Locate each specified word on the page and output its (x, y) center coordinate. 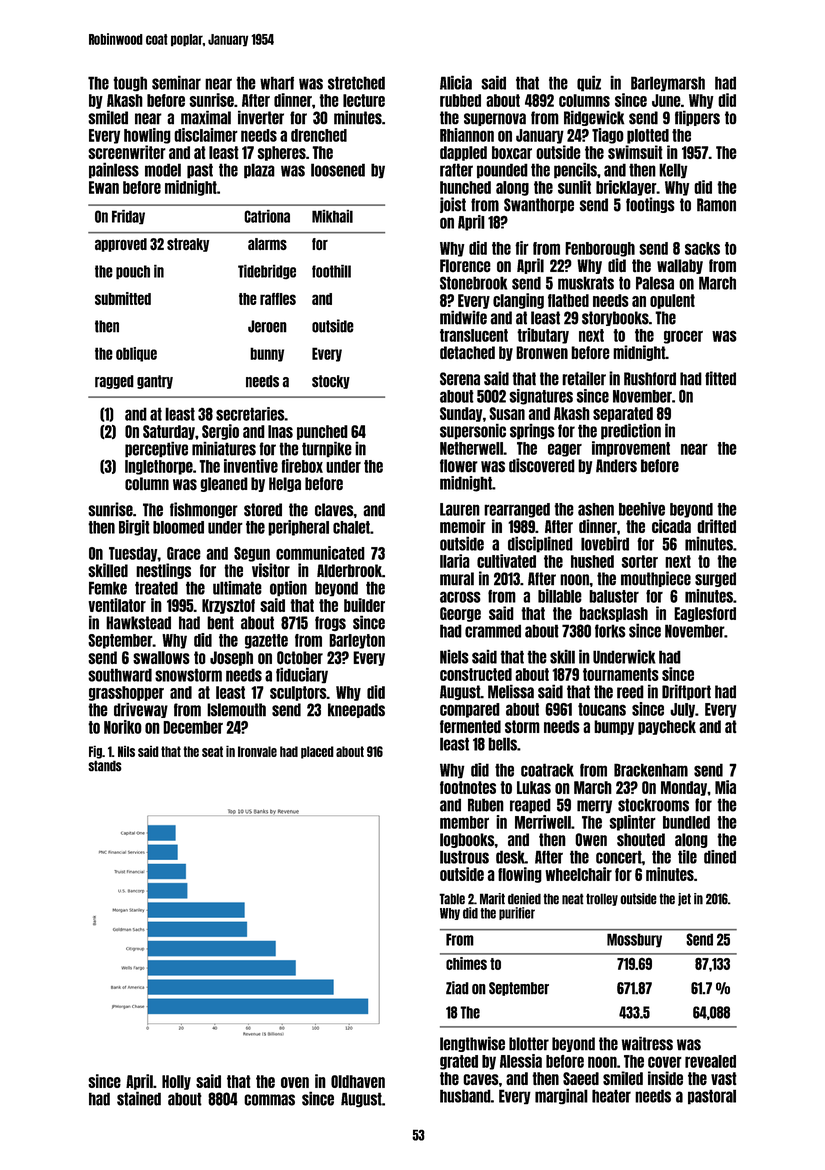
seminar (176, 82)
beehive (642, 509)
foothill (331, 271)
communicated (320, 553)
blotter (529, 1044)
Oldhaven (358, 1081)
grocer (683, 337)
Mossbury (634, 940)
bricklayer (626, 188)
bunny (267, 354)
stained (139, 1098)
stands (105, 766)
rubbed (460, 100)
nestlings (163, 571)
